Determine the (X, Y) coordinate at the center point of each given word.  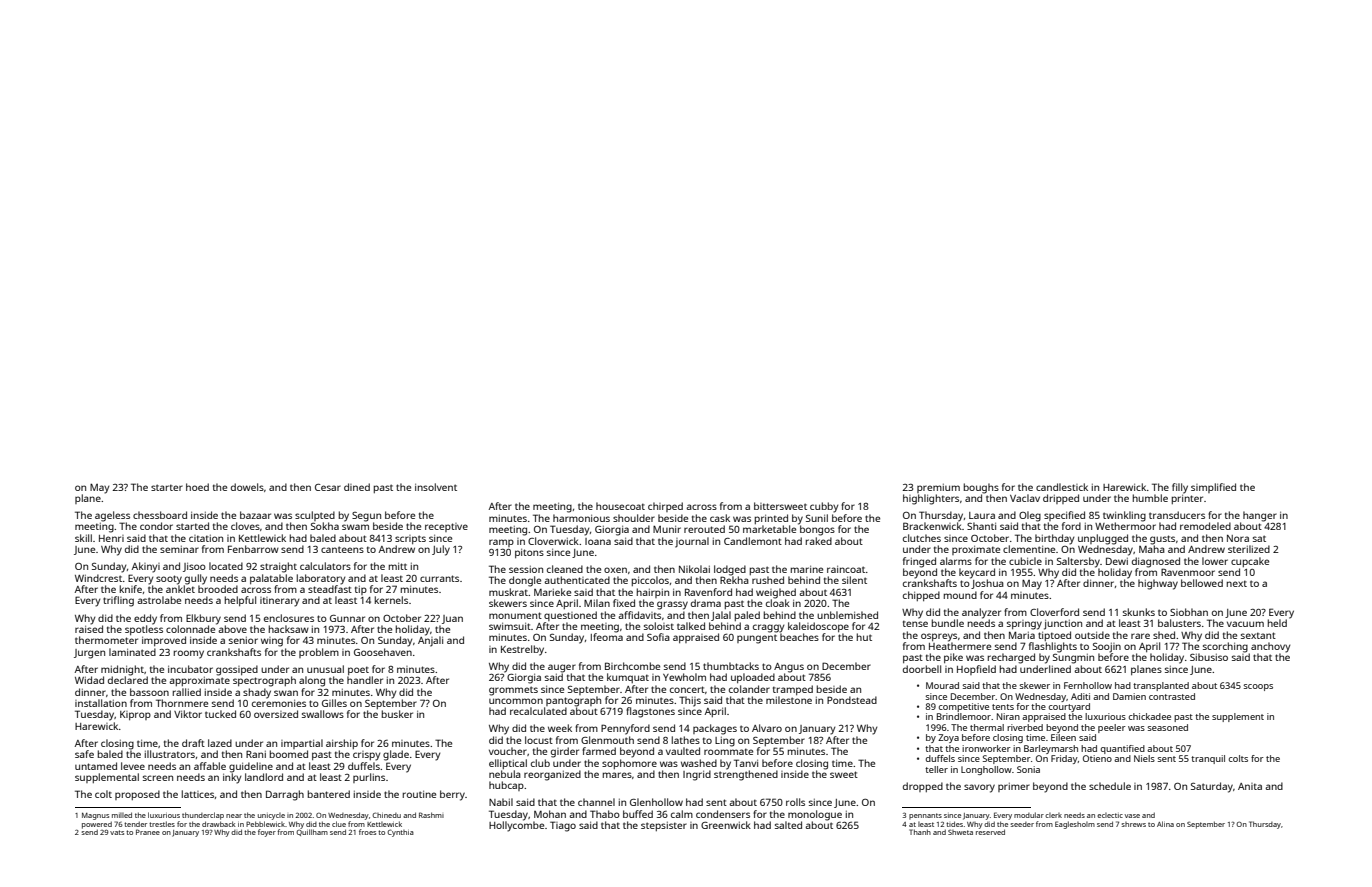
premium (938, 488)
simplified (1213, 488)
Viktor (188, 714)
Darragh (285, 795)
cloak (778, 603)
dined (357, 487)
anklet (180, 589)
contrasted (1172, 696)
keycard (977, 573)
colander (749, 689)
